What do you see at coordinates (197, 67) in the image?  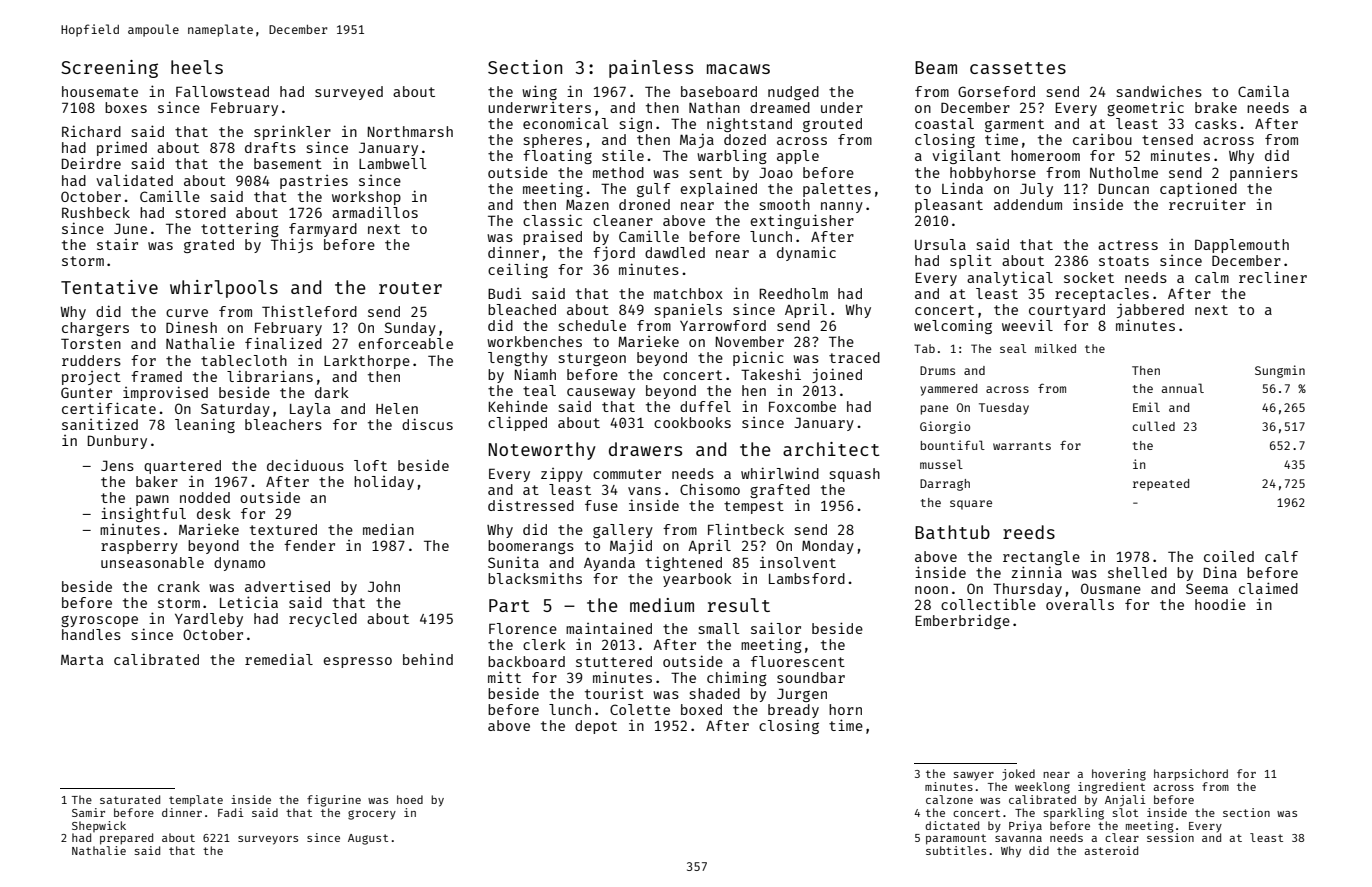 I see `heels` at bounding box center [197, 67].
